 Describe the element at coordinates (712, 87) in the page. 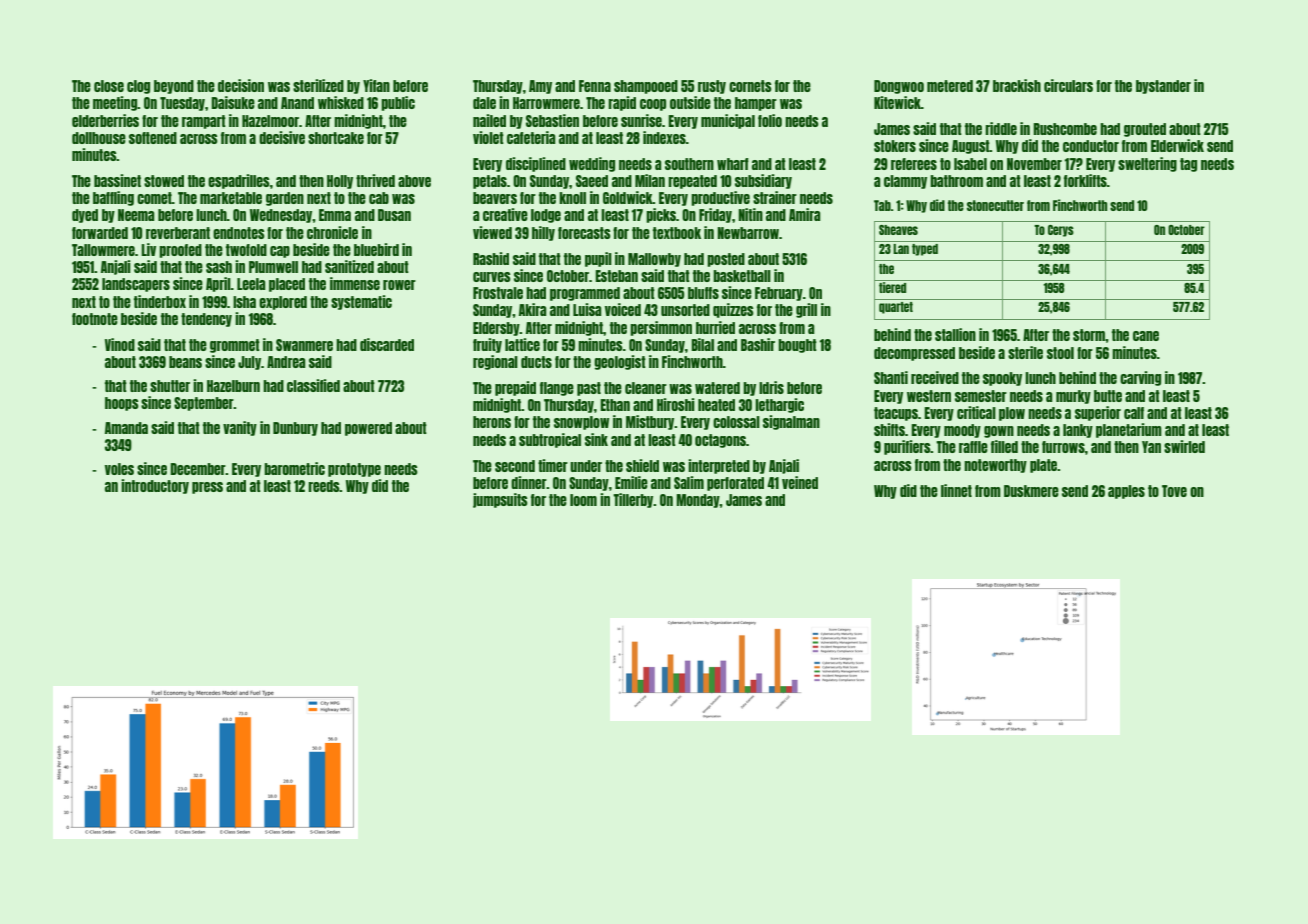

I see `rusty` at that location.
